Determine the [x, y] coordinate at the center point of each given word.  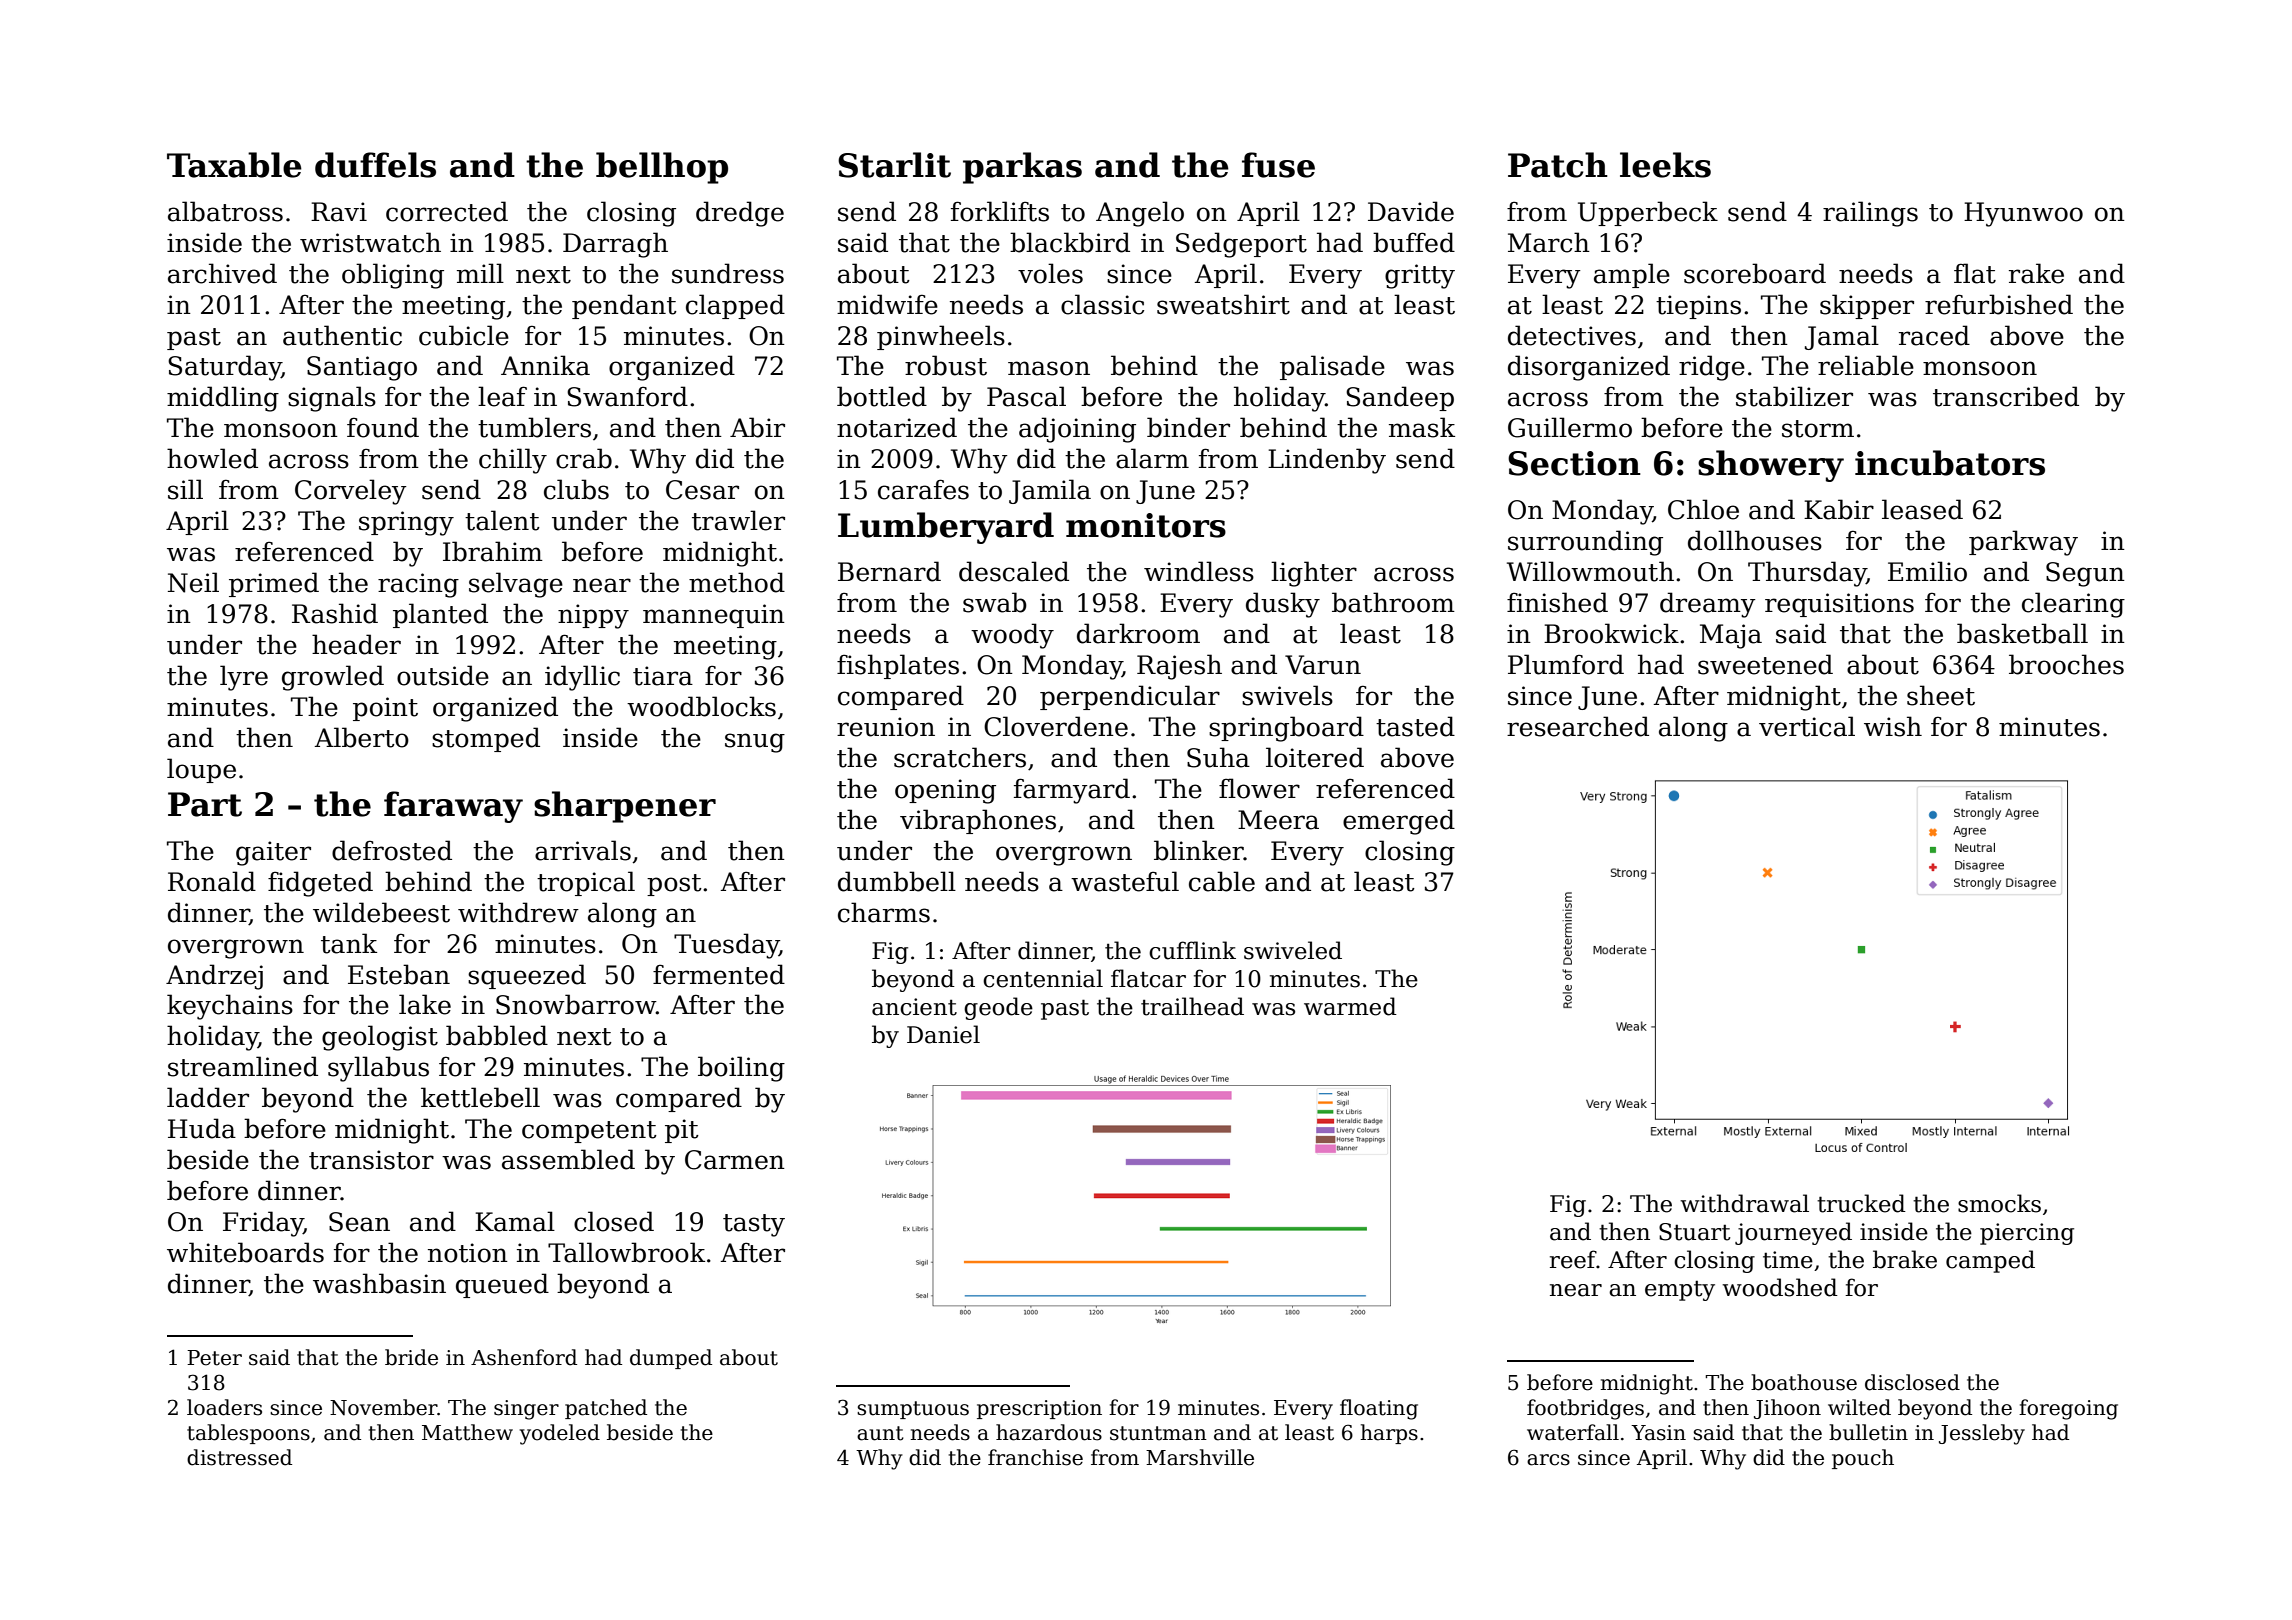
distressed [239, 1457]
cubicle [464, 335]
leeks [1665, 165]
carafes [923, 489]
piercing [2027, 1234]
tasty [754, 1225]
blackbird [1070, 242]
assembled [568, 1159]
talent [502, 520]
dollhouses [1755, 540]
